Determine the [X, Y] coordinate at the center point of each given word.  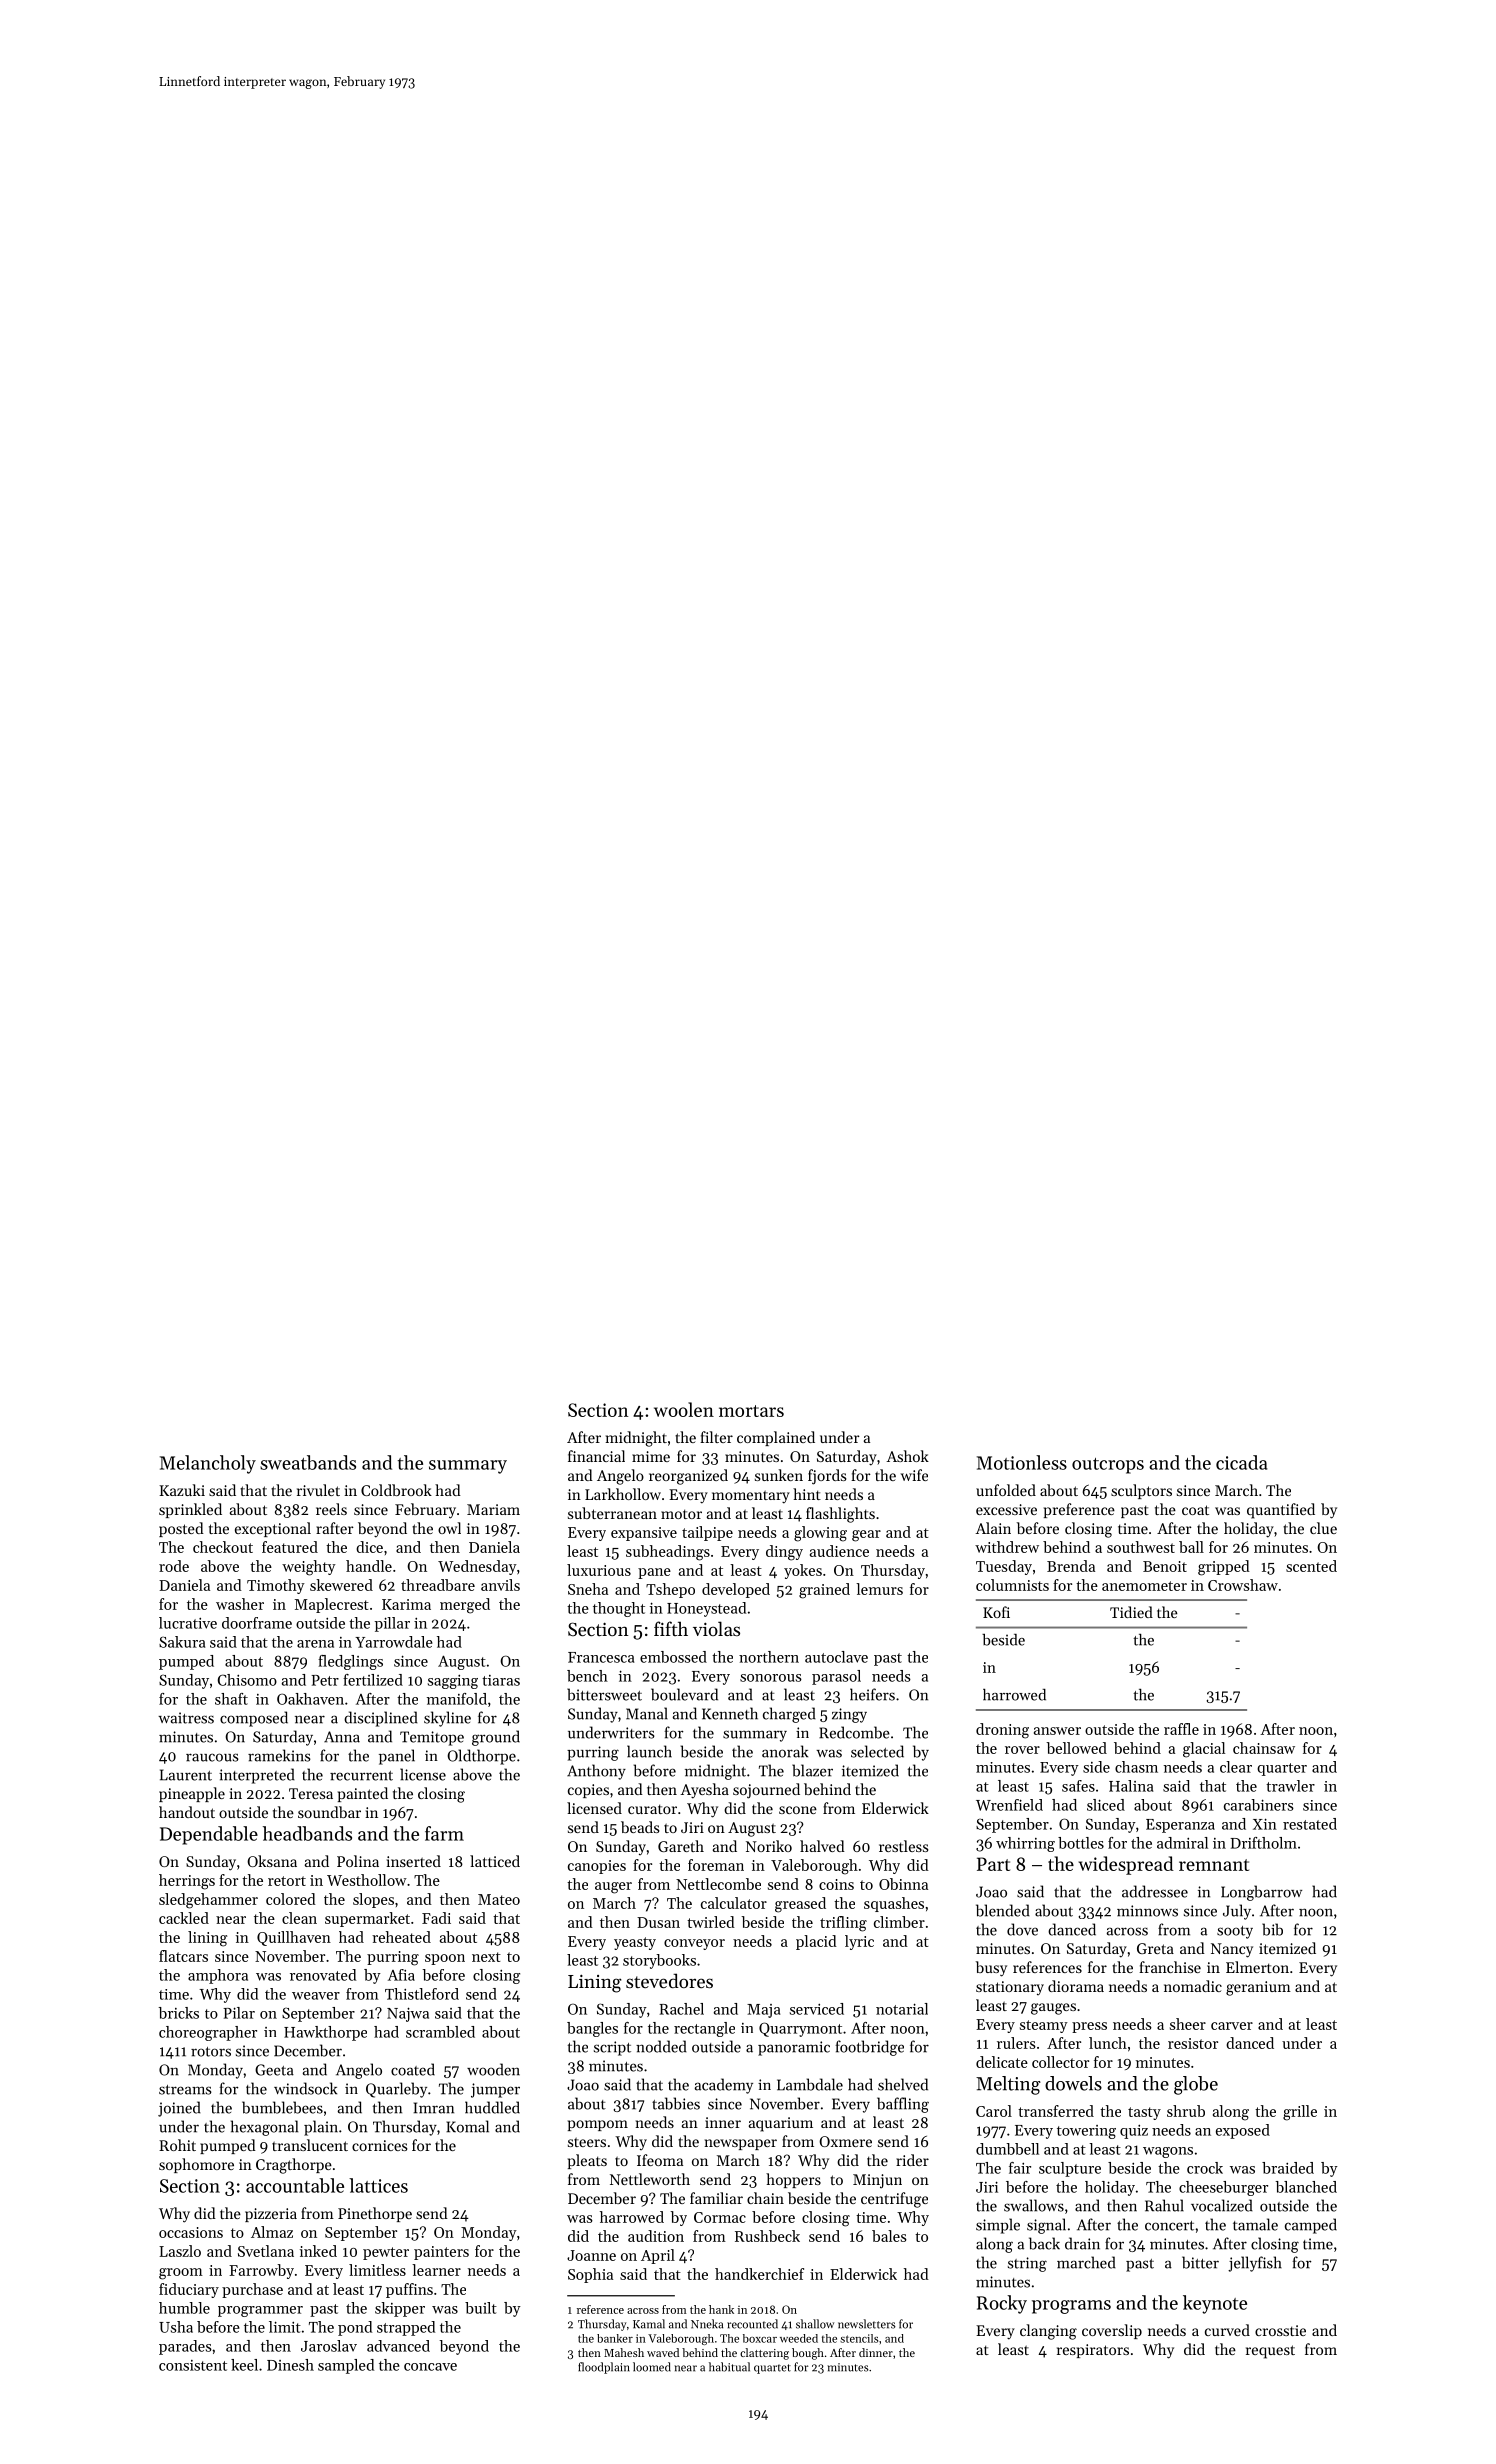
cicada [1241, 1462]
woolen [684, 1409]
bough [808, 2354]
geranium [1258, 1988]
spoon [445, 1959]
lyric [859, 1942]
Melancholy [208, 1464]
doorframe [257, 1623]
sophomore [196, 2165]
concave [430, 2367]
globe [1196, 2085]
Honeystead [706, 1609]
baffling [903, 2105]
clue [1323, 1528]
